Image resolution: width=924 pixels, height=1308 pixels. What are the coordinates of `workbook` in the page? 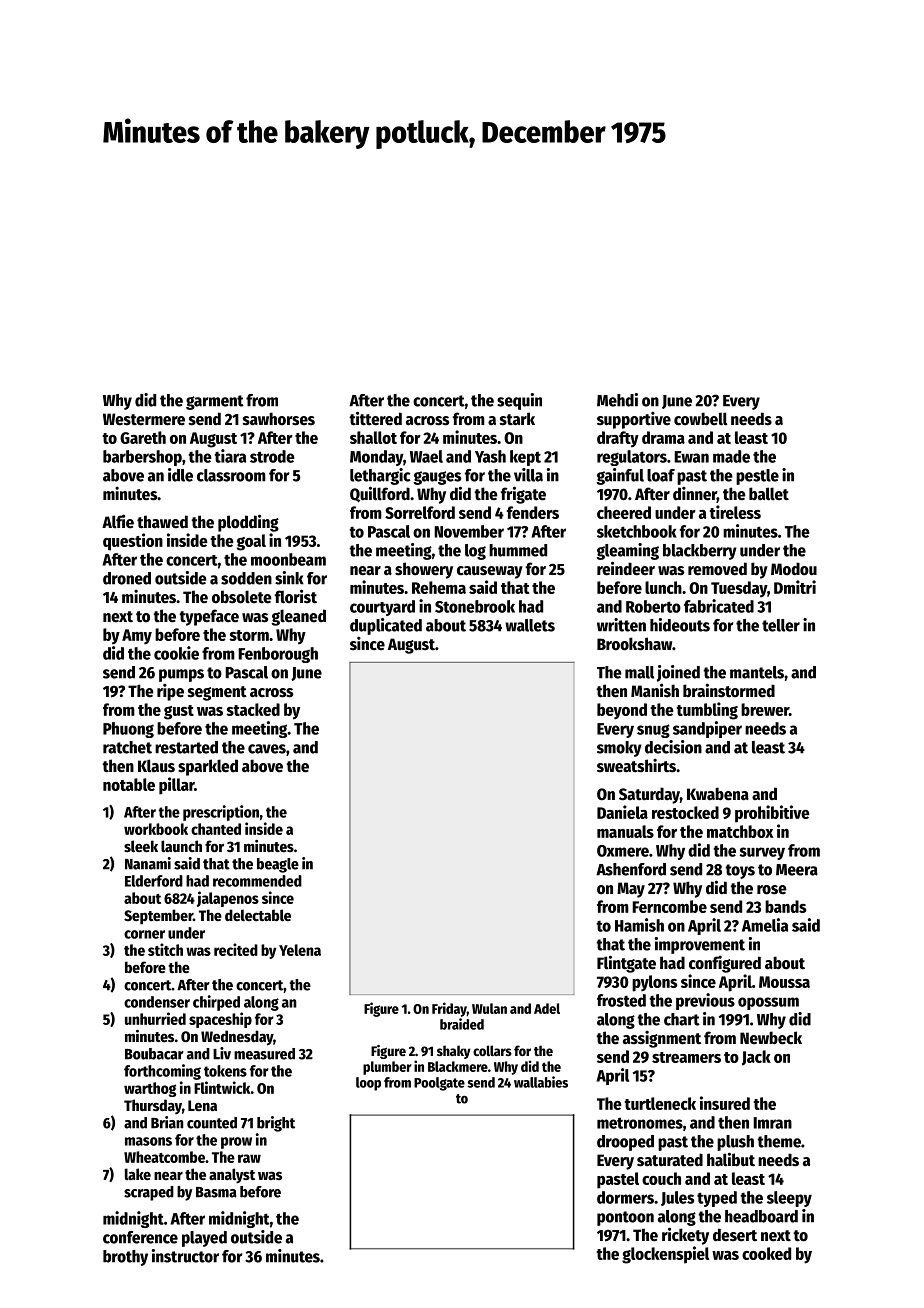 It's located at (156, 829).
